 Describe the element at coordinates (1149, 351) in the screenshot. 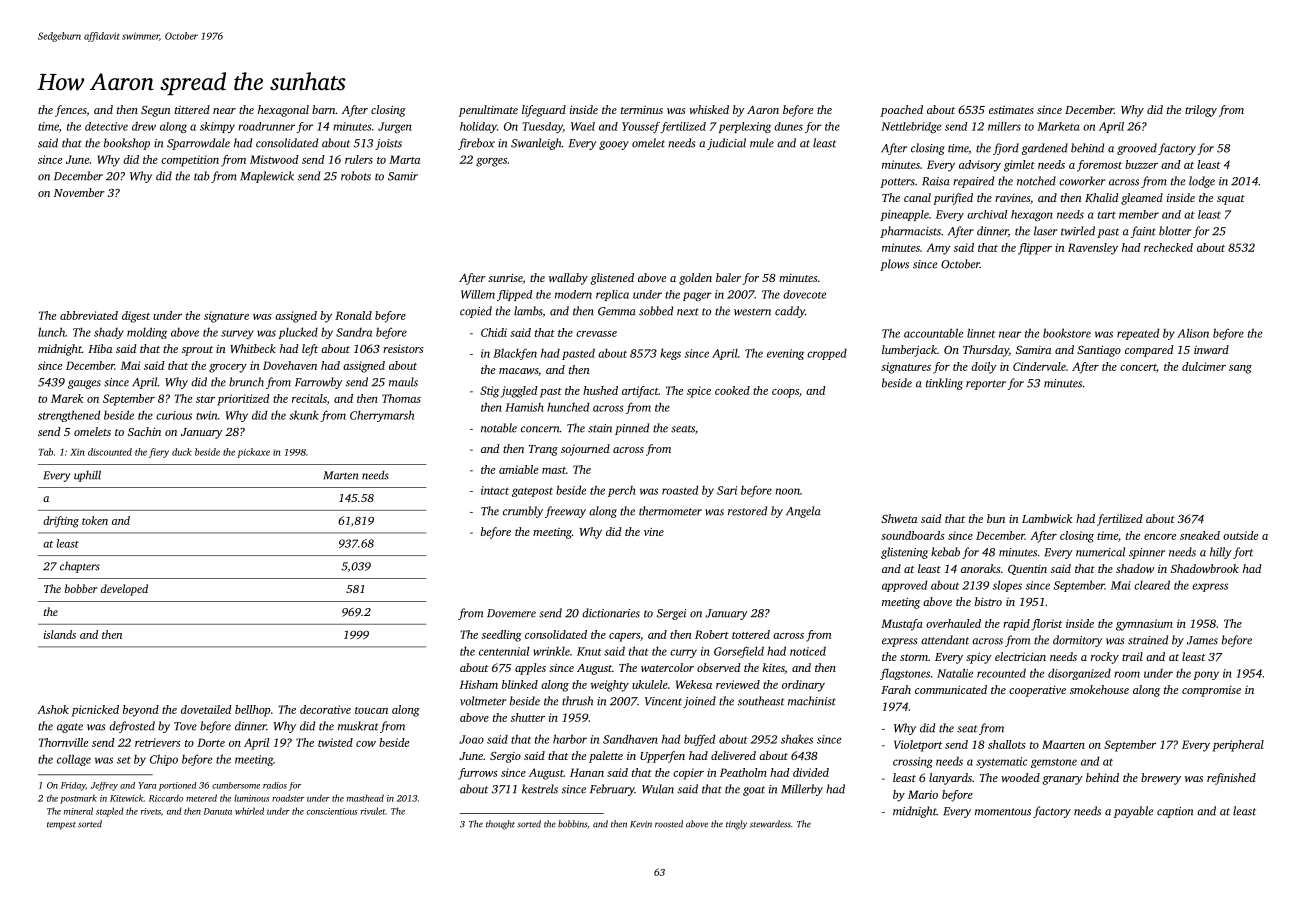

I see `compared` at that location.
